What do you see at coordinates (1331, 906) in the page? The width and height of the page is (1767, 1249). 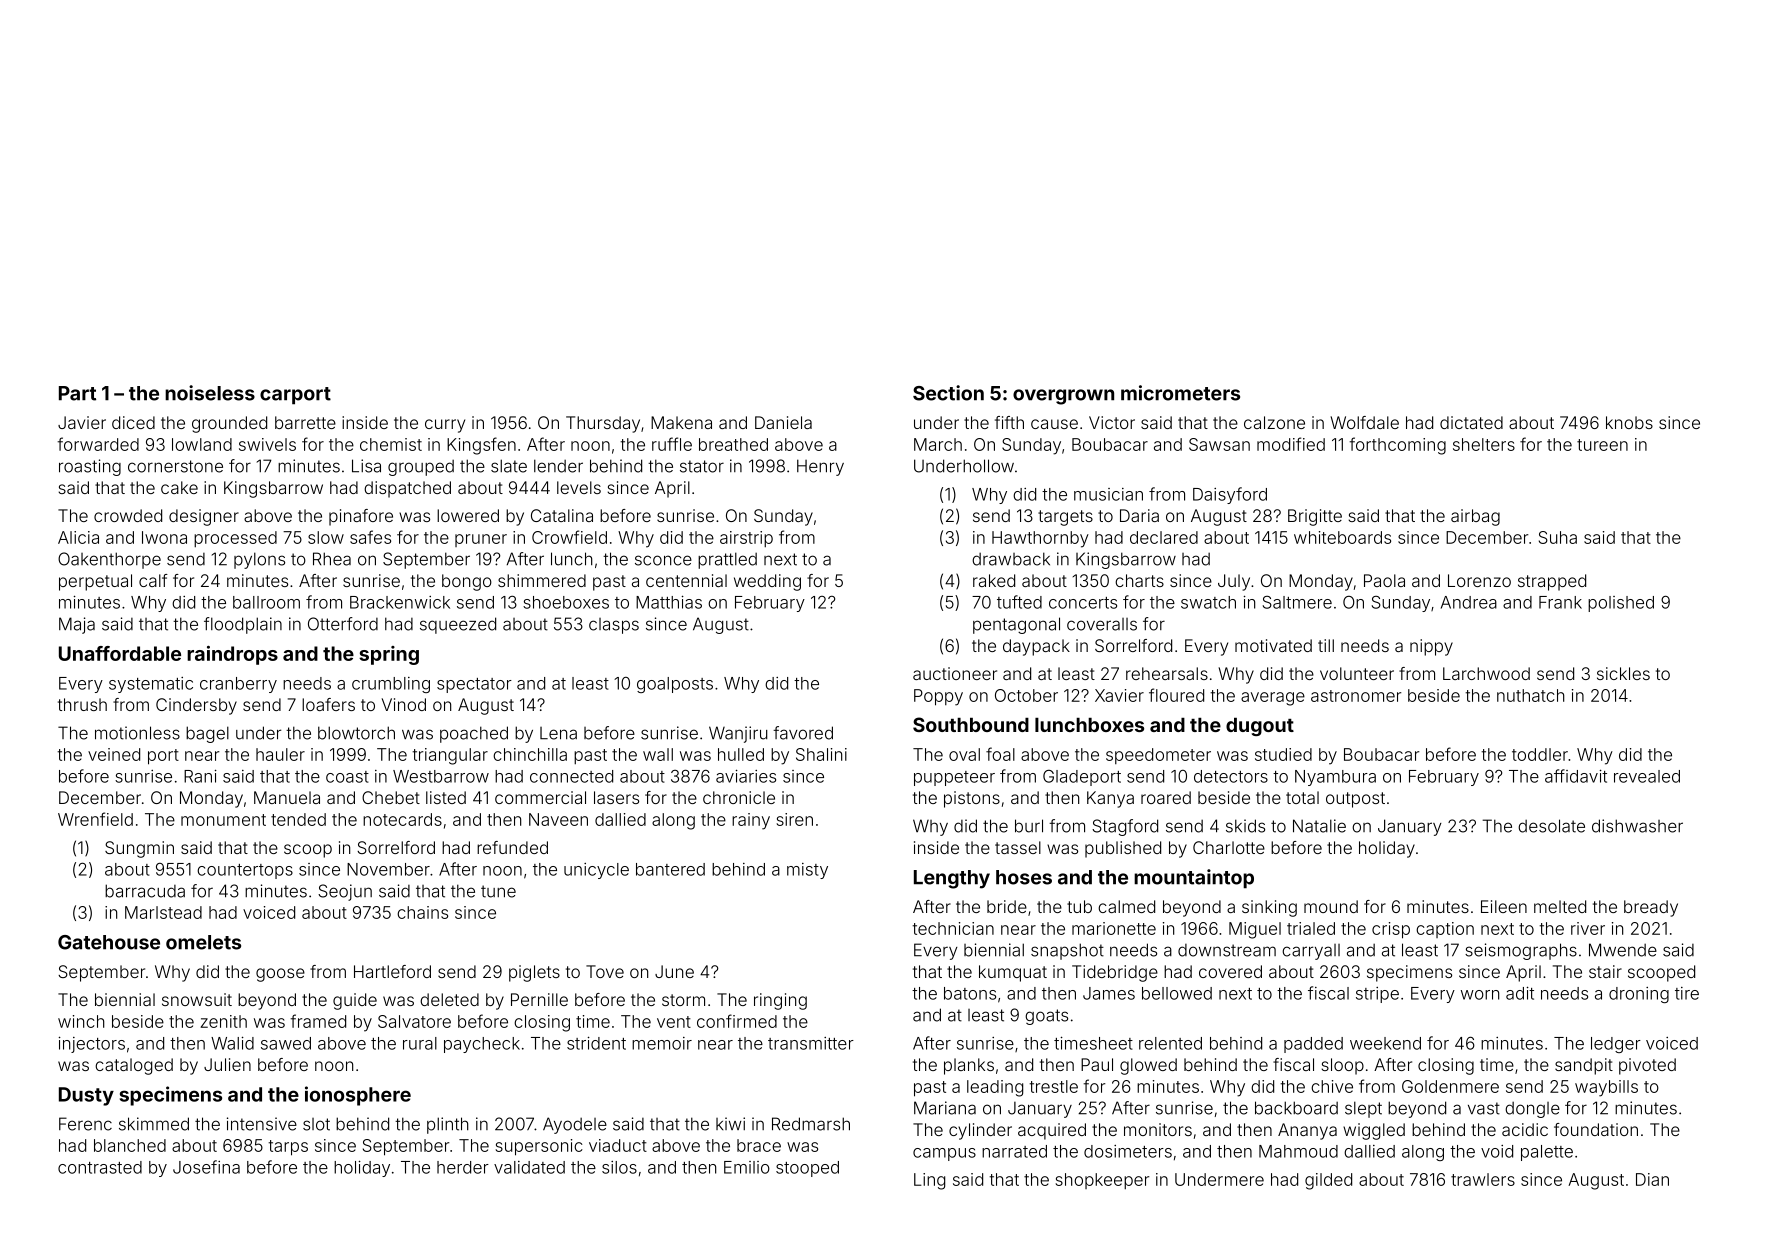 I see `mound` at bounding box center [1331, 906].
